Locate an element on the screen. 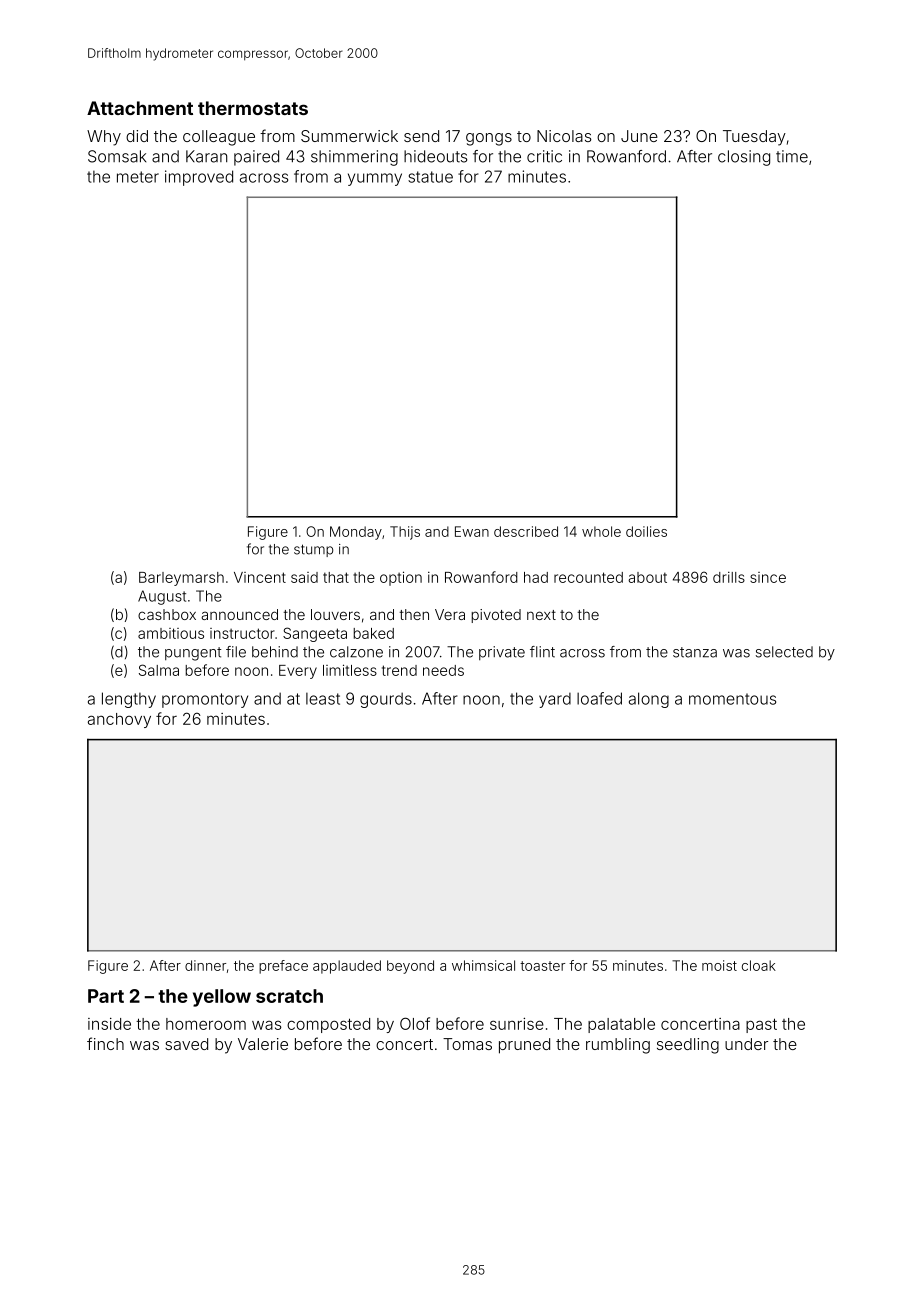  Tuesday is located at coordinates (754, 138).
